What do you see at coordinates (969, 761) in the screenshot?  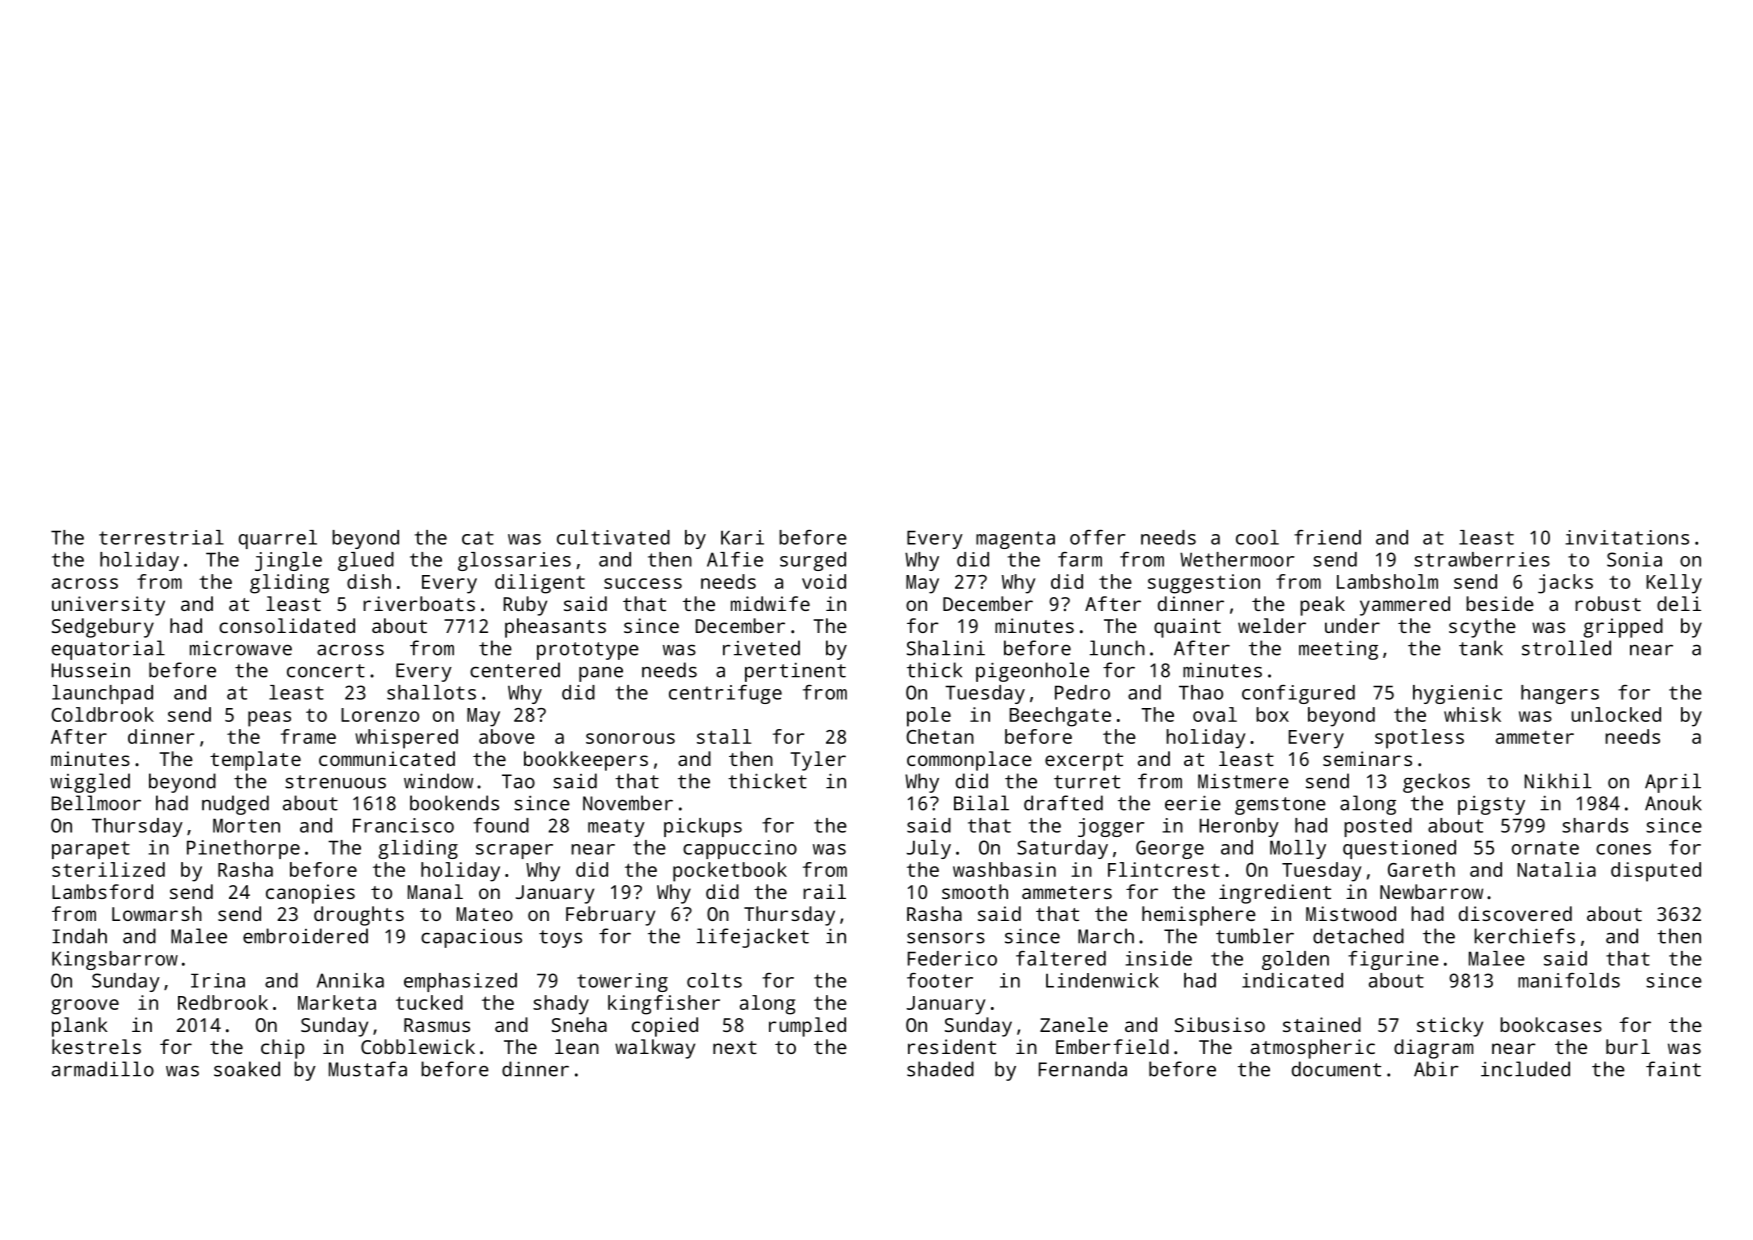 I see `commonplace` at bounding box center [969, 761].
